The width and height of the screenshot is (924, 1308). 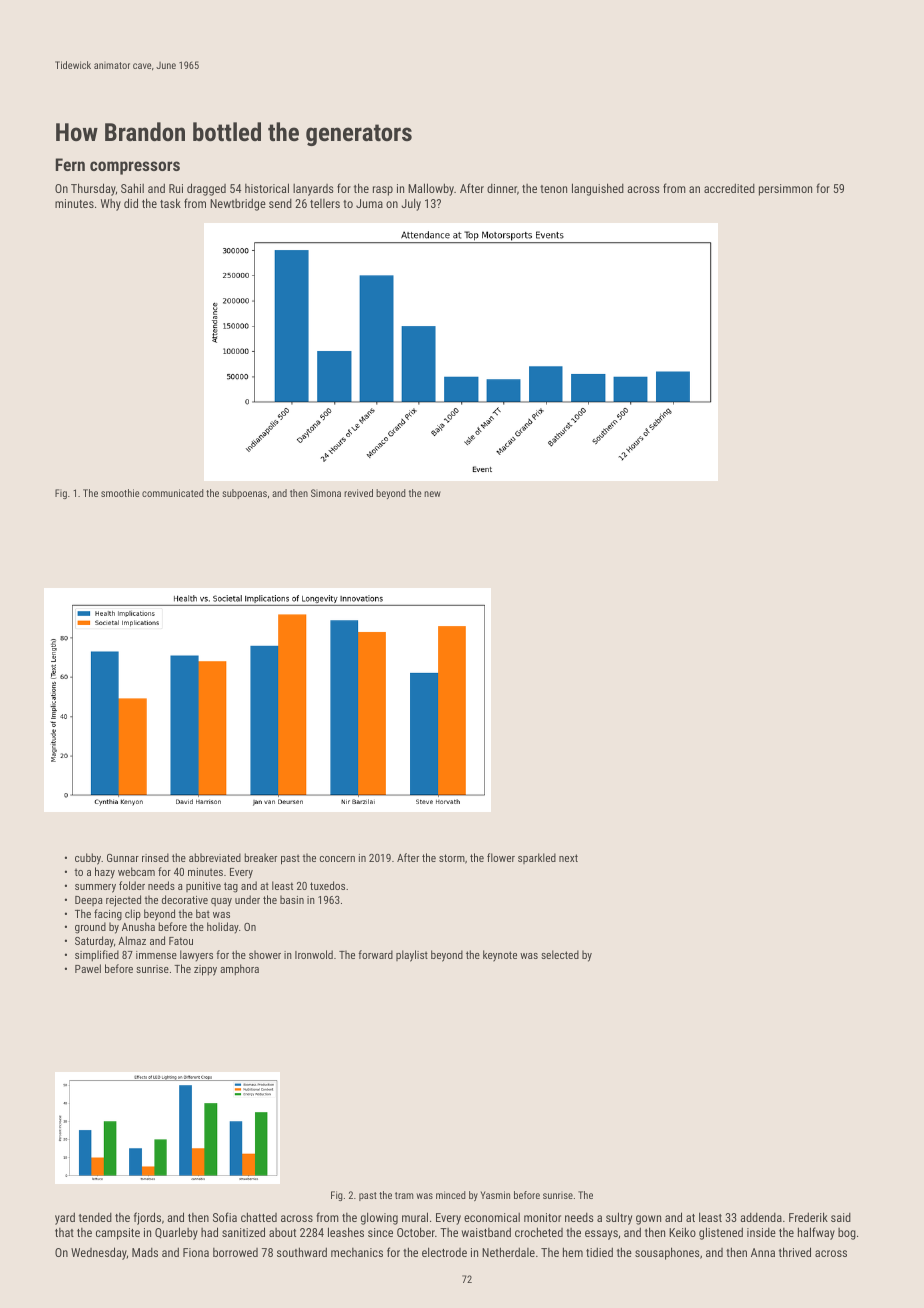 What do you see at coordinates (135, 168) in the screenshot?
I see `compressors` at bounding box center [135, 168].
